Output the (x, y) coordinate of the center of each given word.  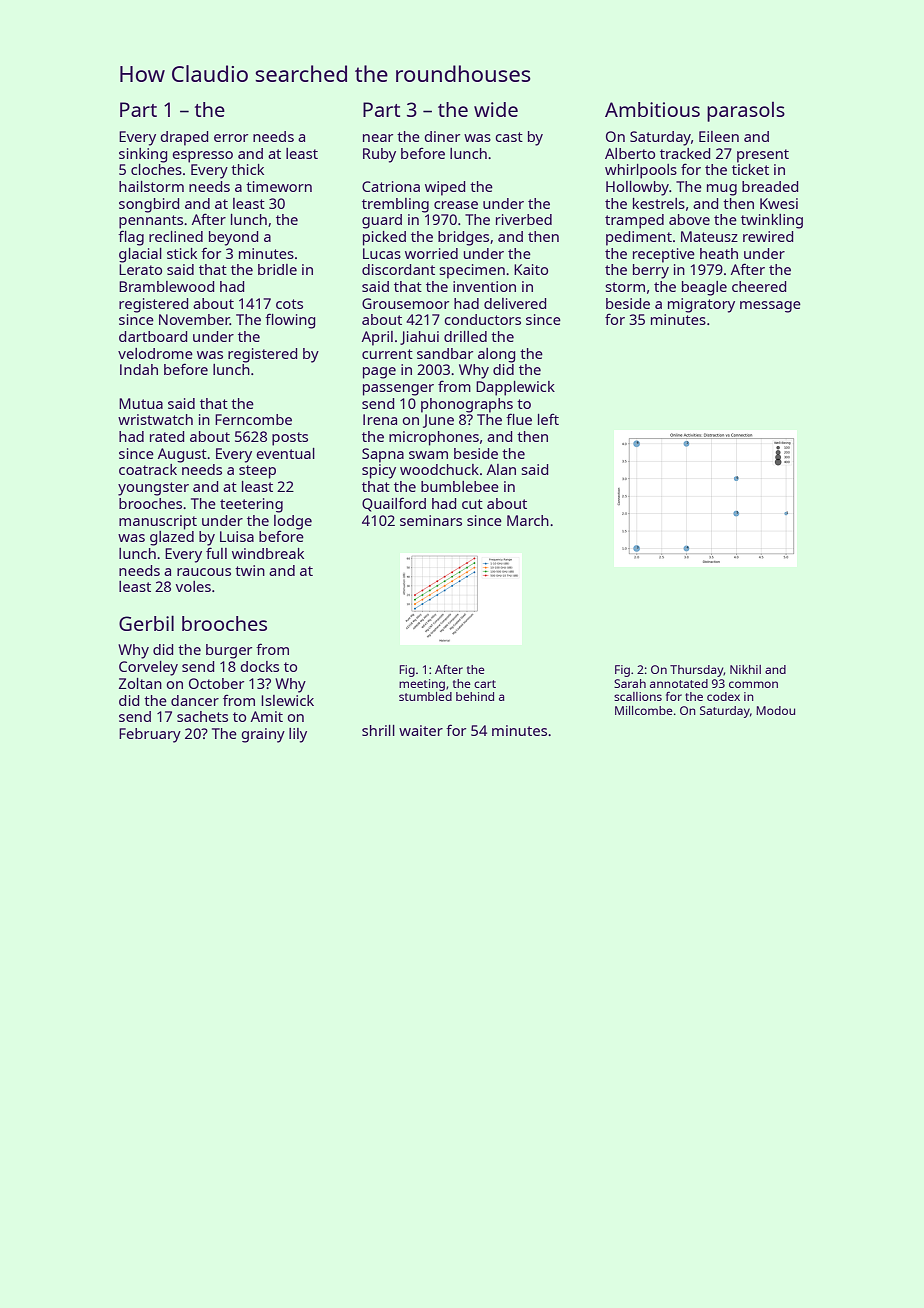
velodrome (155, 353)
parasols (746, 112)
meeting (422, 685)
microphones (434, 438)
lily (298, 735)
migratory (701, 305)
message (770, 307)
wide (496, 109)
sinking (143, 155)
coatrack (148, 469)
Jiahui (419, 338)
